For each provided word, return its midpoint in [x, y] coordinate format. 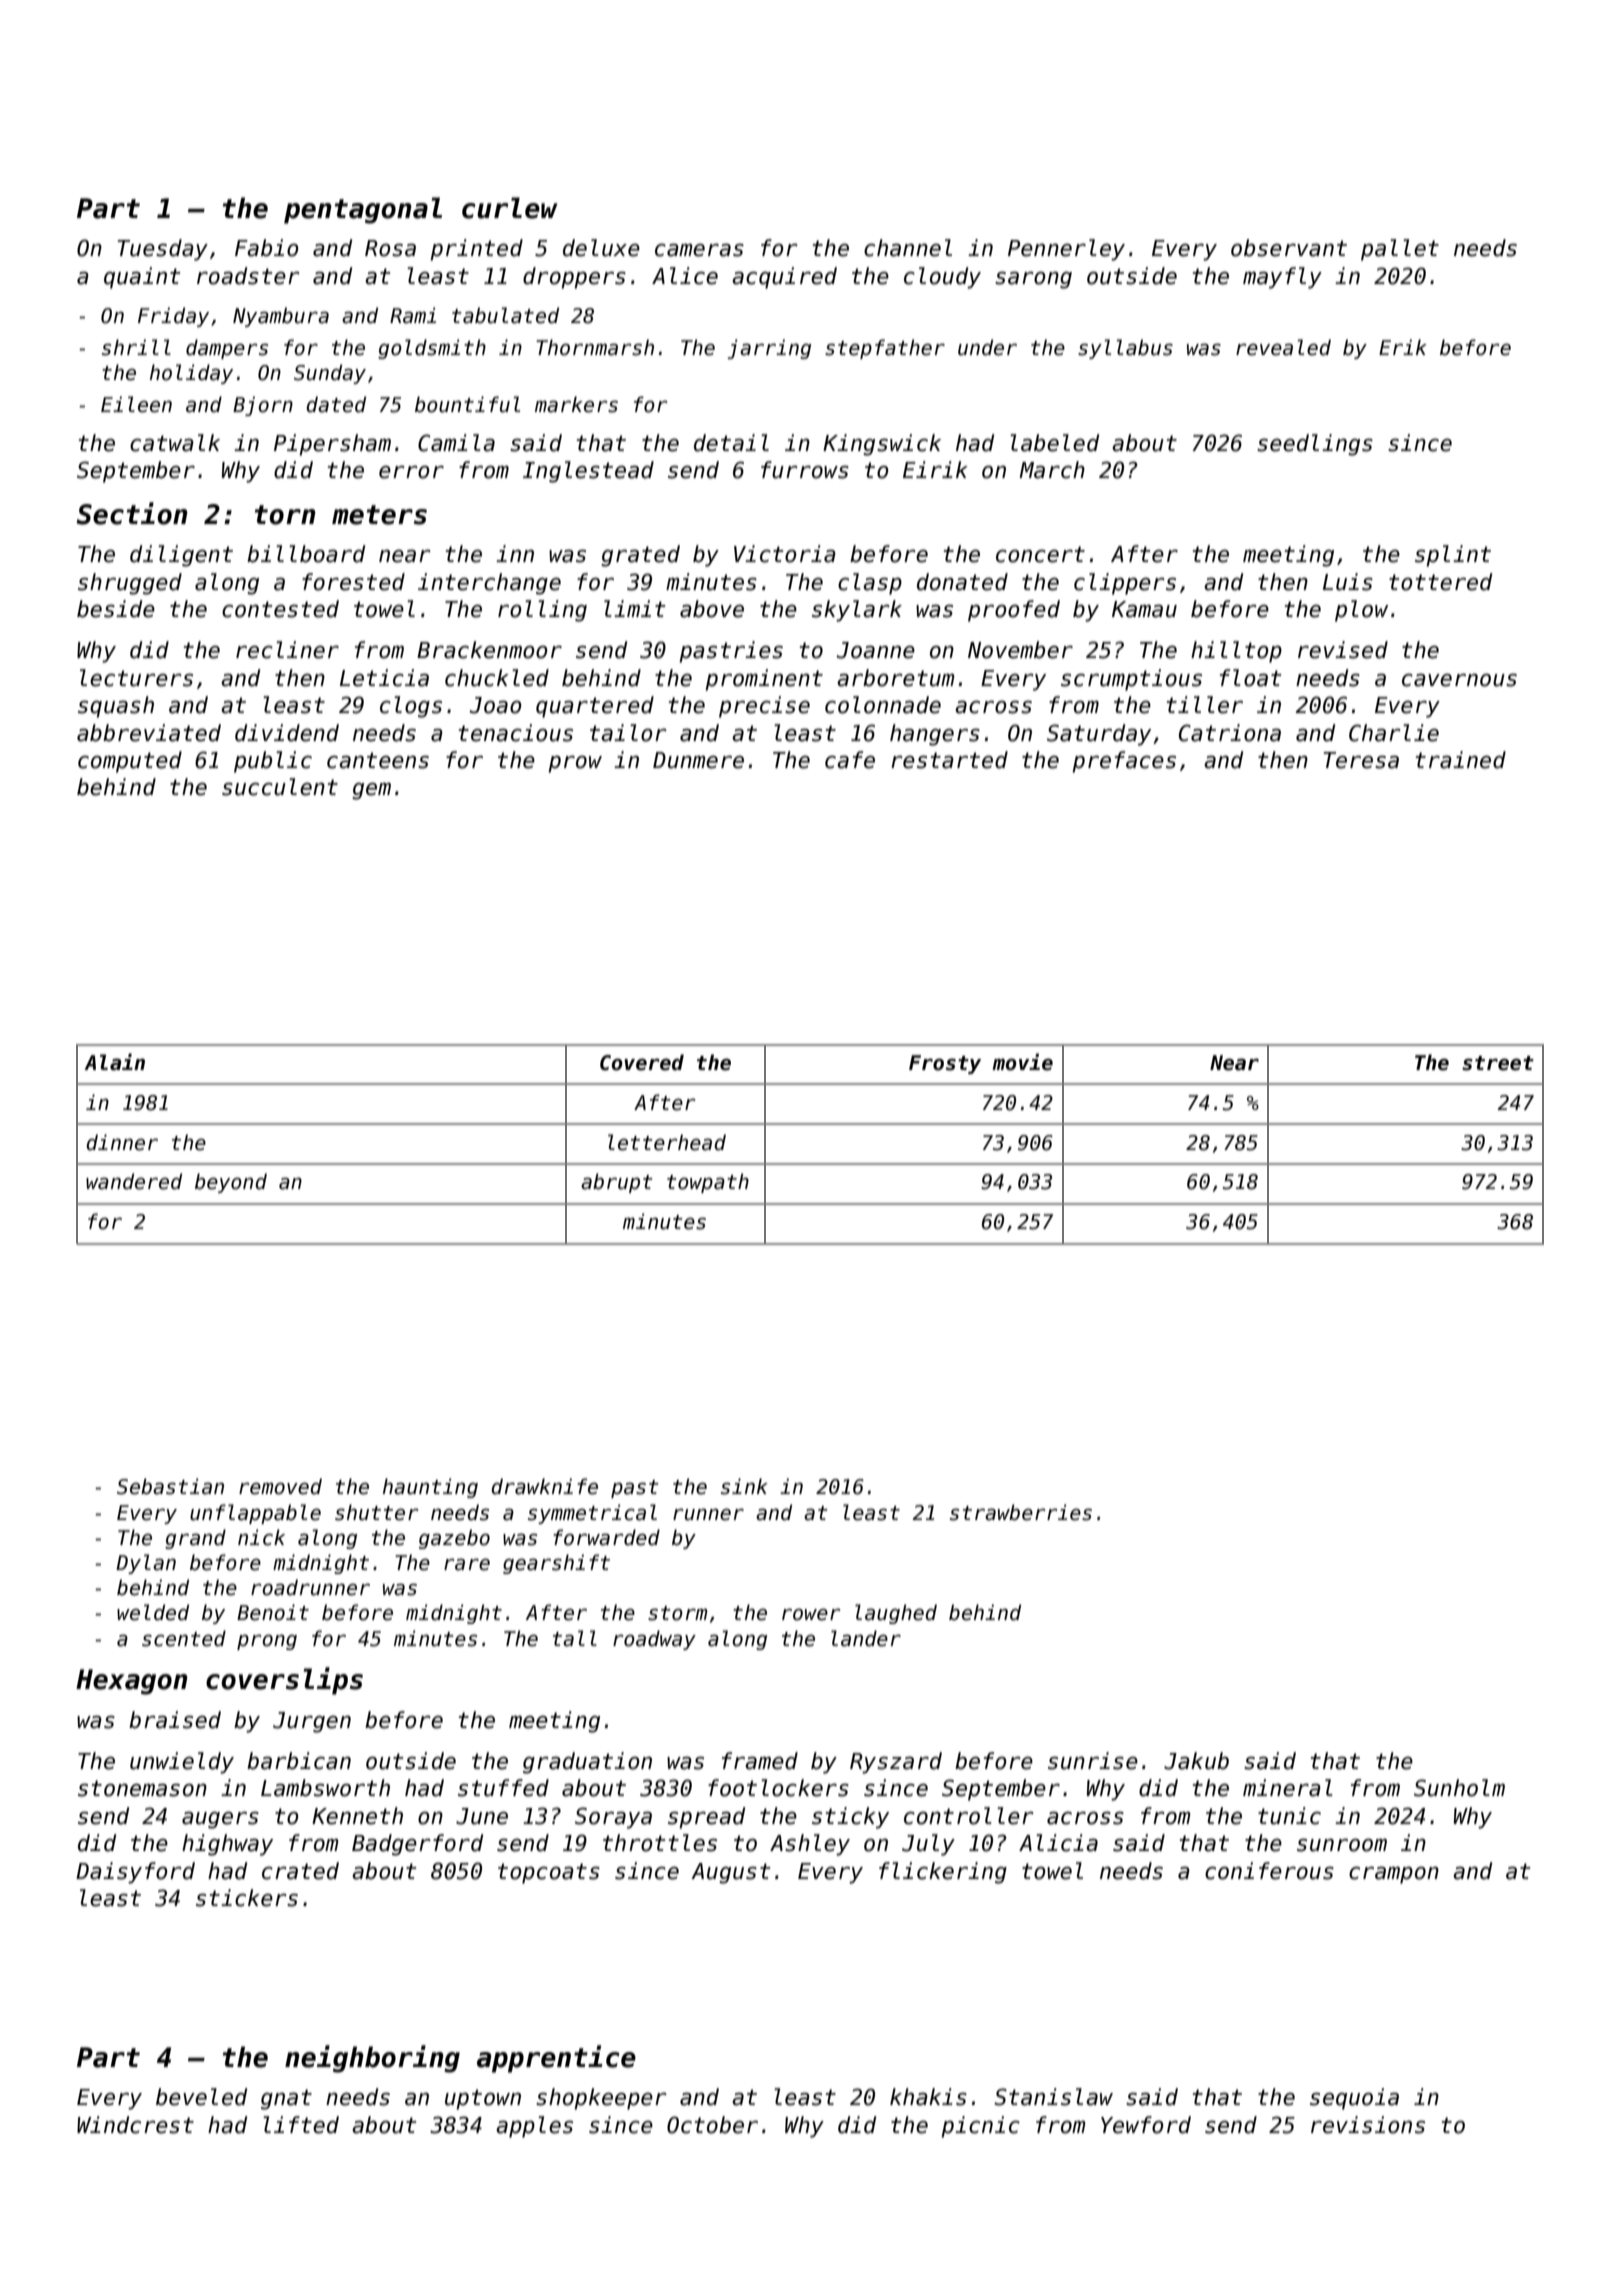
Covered [642, 1062]
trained [1461, 760]
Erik [1403, 347]
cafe [850, 760]
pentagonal [363, 210]
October [712, 2125]
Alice [685, 276]
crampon [1394, 1875]
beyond [231, 1183]
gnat [286, 2099]
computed [130, 762]
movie [1022, 1062]
